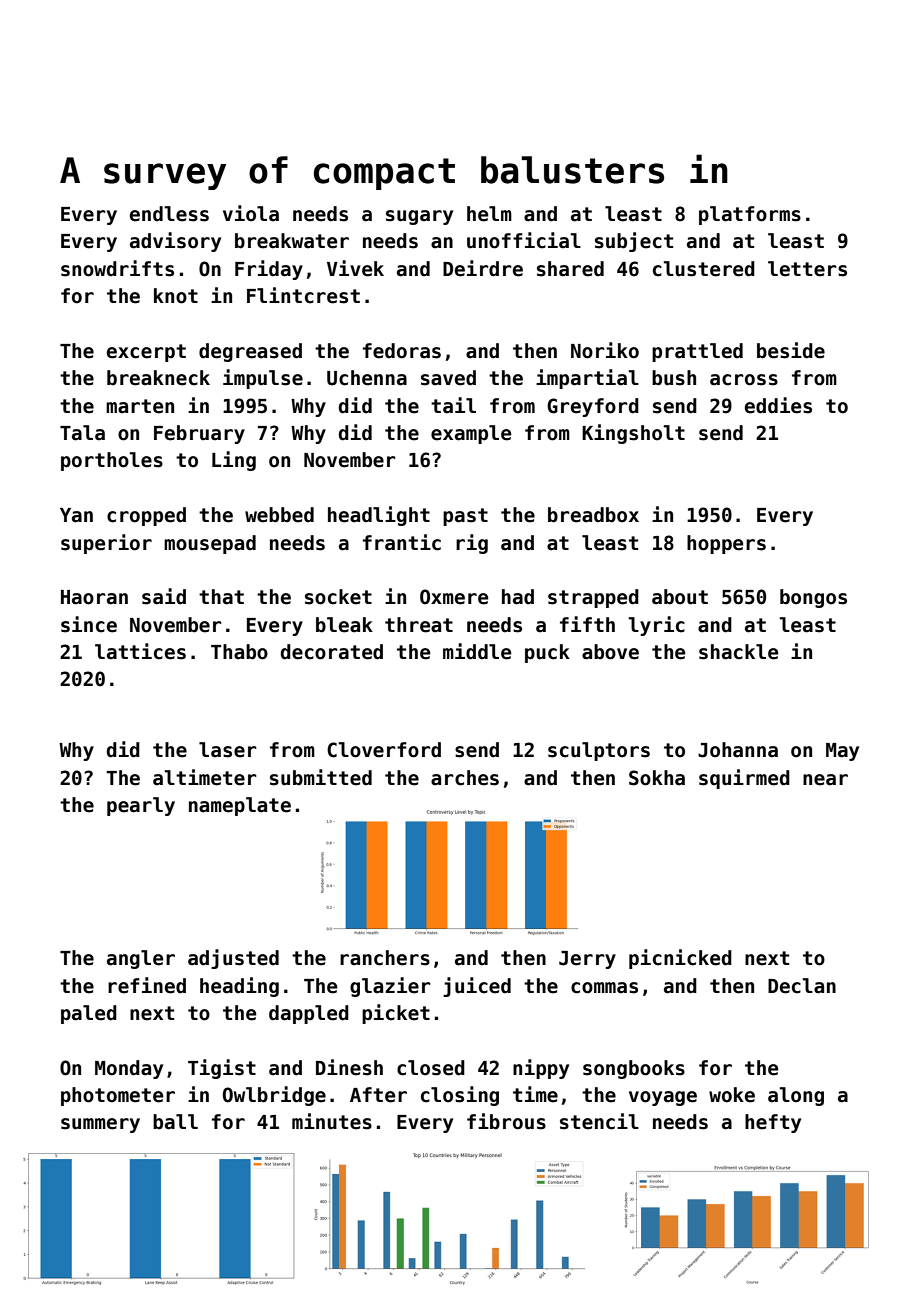 The image size is (924, 1311). Describe the element at coordinates (146, 516) in the page. I see `cropped` at that location.
